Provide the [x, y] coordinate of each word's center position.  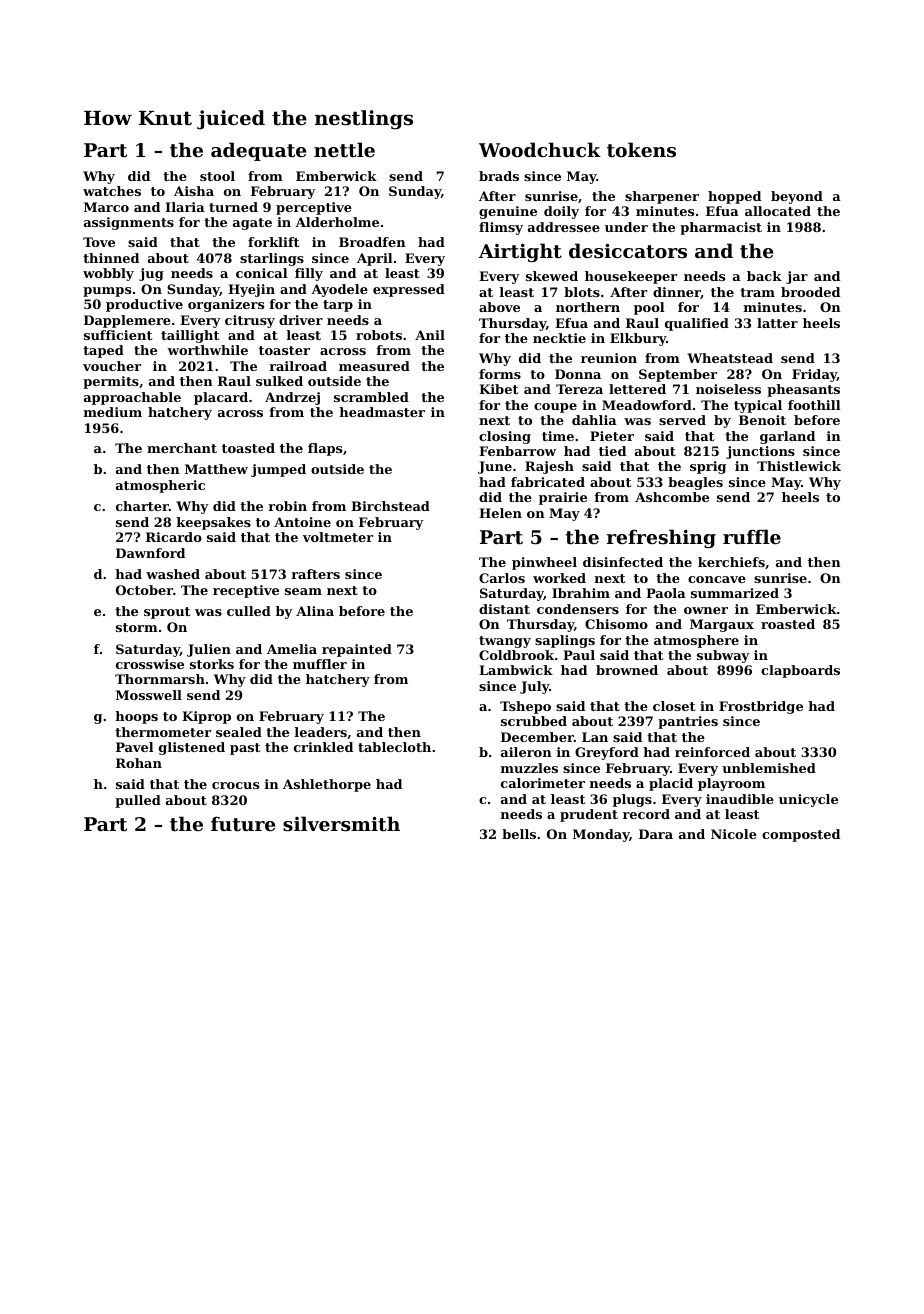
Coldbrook [516, 655]
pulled [138, 801]
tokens [641, 150]
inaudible [740, 799]
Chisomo [616, 624]
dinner [677, 293]
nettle [344, 150]
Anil [430, 335]
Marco [106, 207]
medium [113, 412]
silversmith [341, 824]
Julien [209, 650]
